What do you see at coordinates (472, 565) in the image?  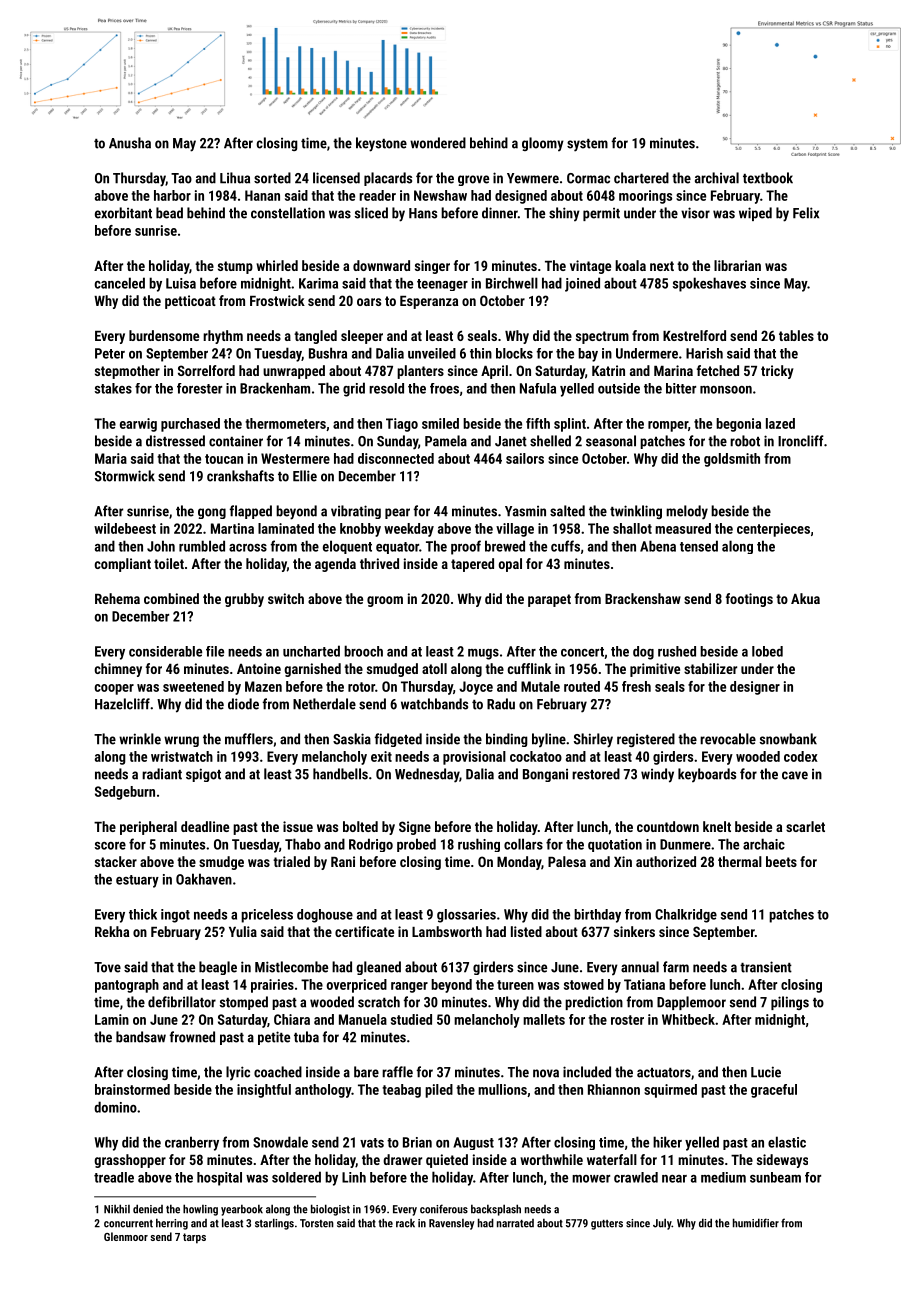 I see `tapered` at bounding box center [472, 565].
